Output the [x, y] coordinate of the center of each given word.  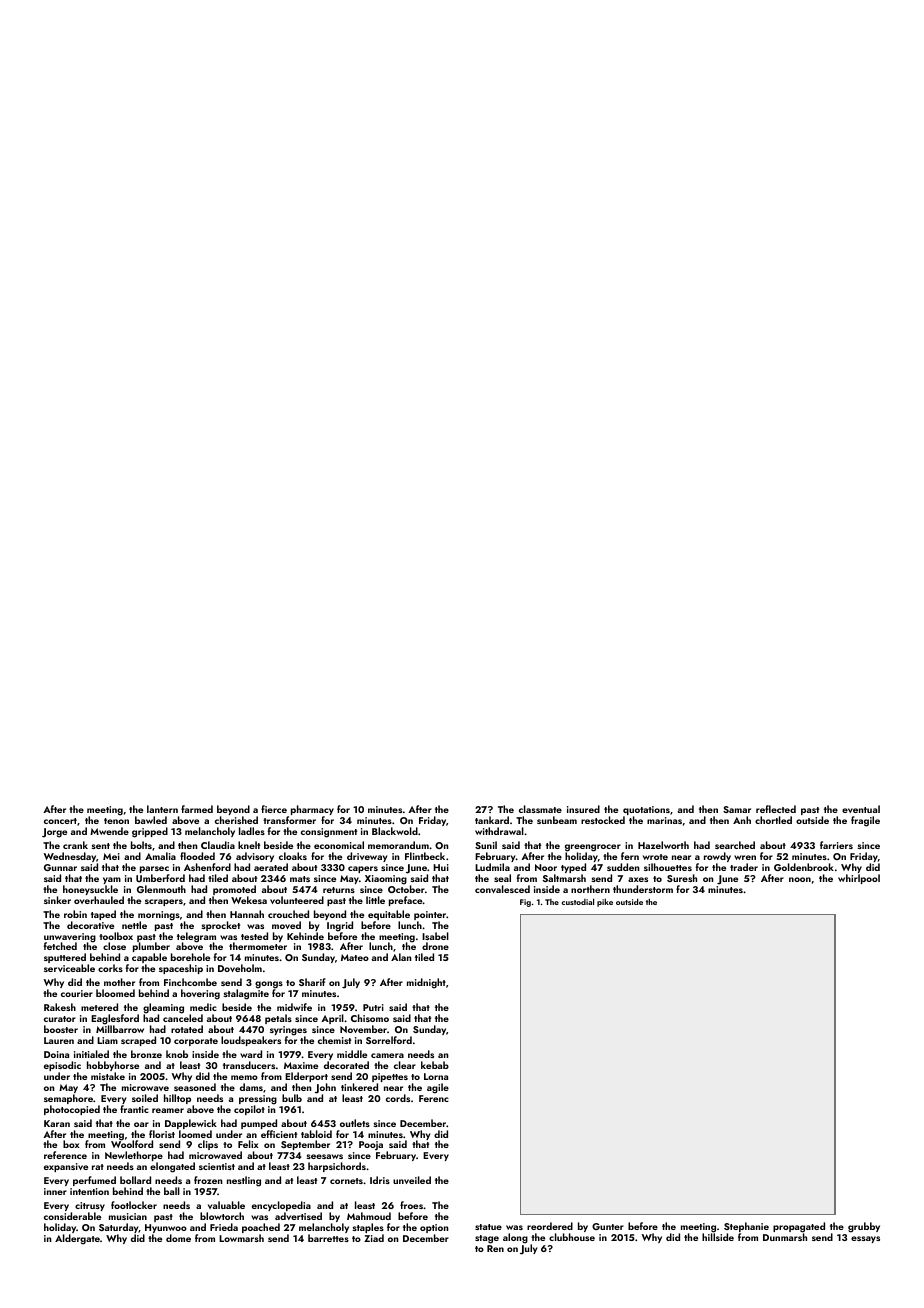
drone [435, 946]
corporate [196, 1042]
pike [605, 902]
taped [103, 915]
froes [411, 1205]
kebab [435, 1065]
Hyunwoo [166, 1228]
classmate [540, 809]
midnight [426, 983]
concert [60, 821]
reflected [776, 809]
